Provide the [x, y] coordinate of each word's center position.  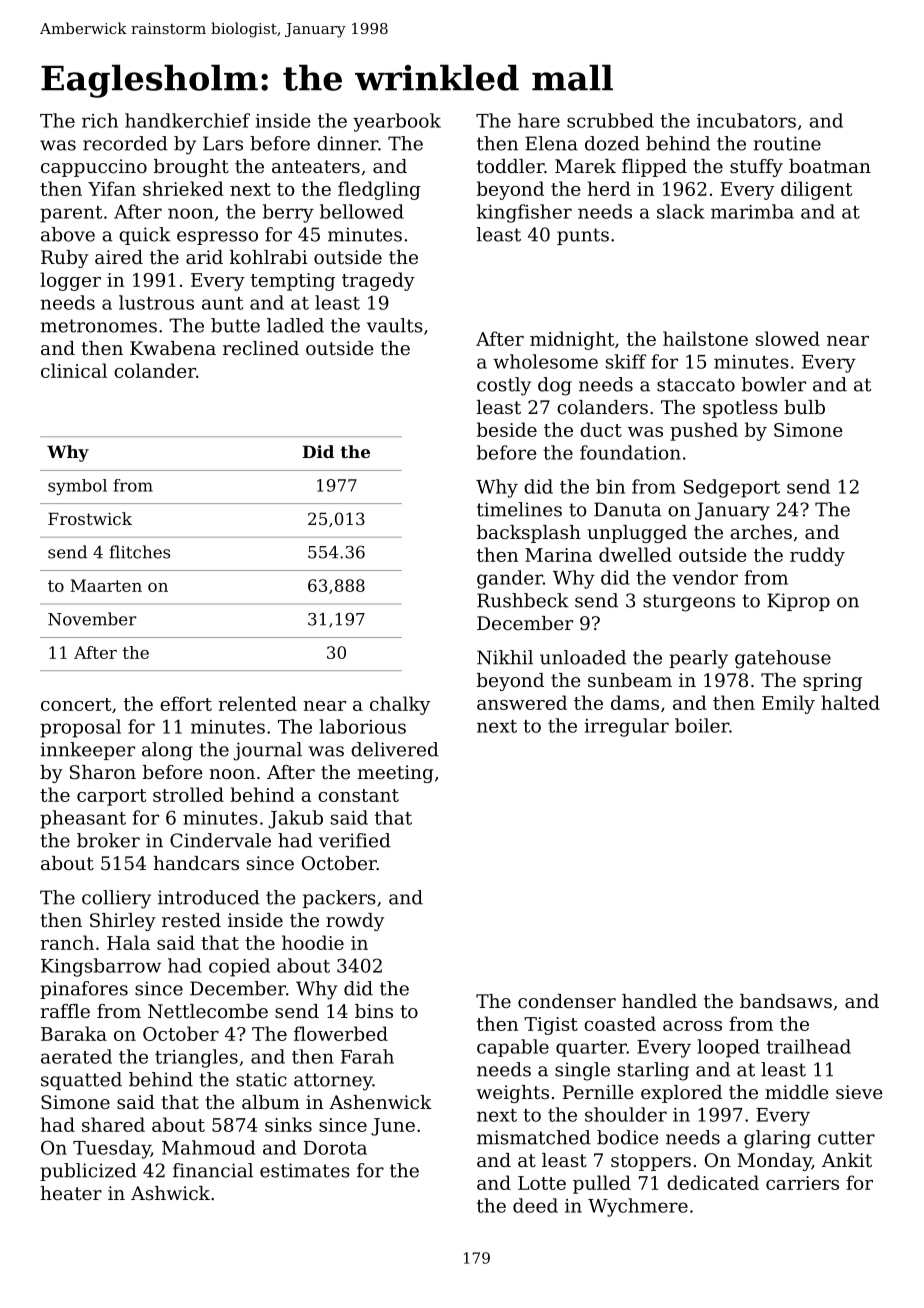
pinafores [84, 990]
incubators [746, 120]
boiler [702, 725]
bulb [804, 407]
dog [555, 386]
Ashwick [170, 1193]
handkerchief [187, 120]
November [92, 619]
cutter [846, 1138]
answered [522, 702]
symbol [77, 487]
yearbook [397, 122]
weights [512, 1094]
